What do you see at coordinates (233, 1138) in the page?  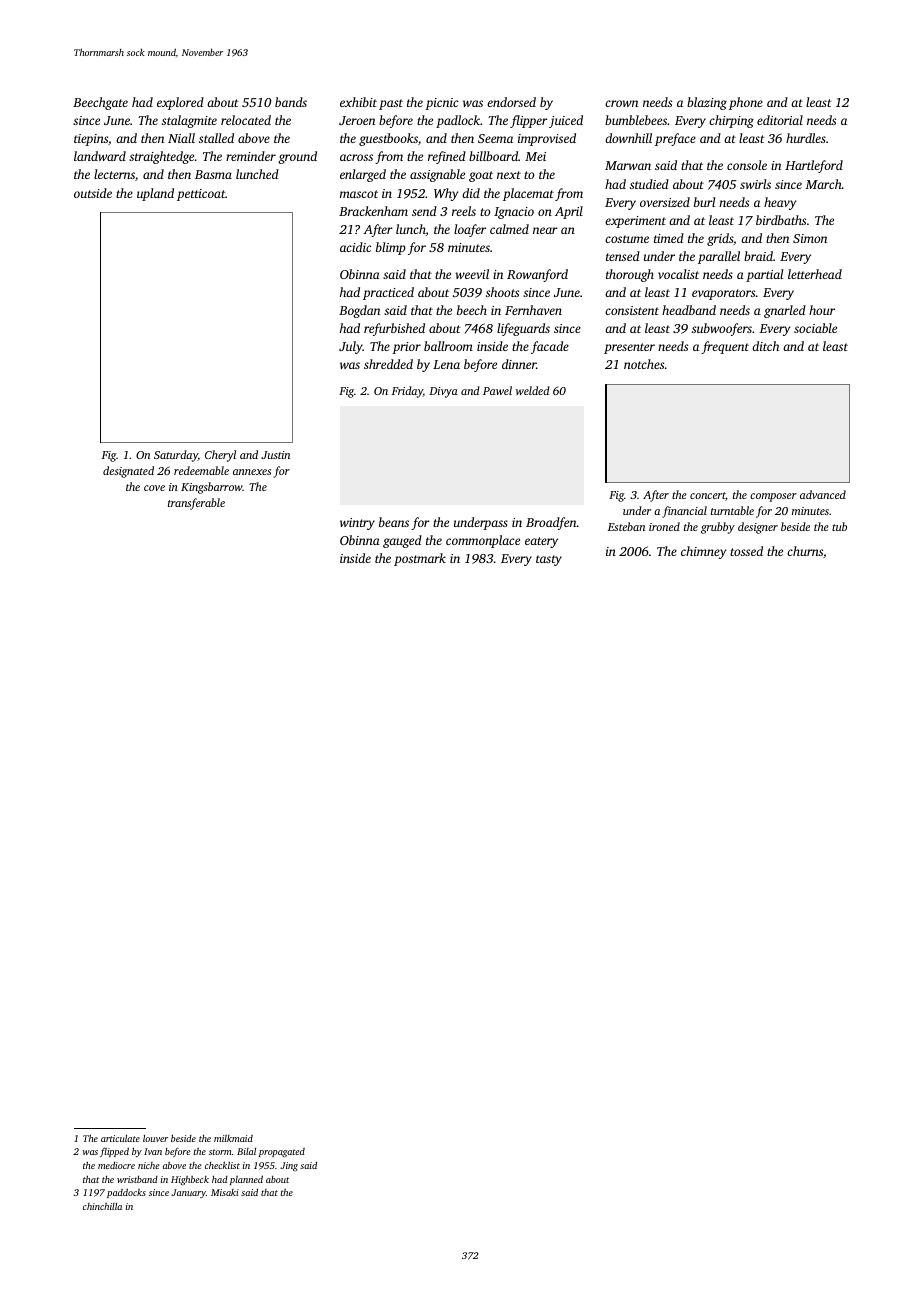 I see `milkmaid` at bounding box center [233, 1138].
